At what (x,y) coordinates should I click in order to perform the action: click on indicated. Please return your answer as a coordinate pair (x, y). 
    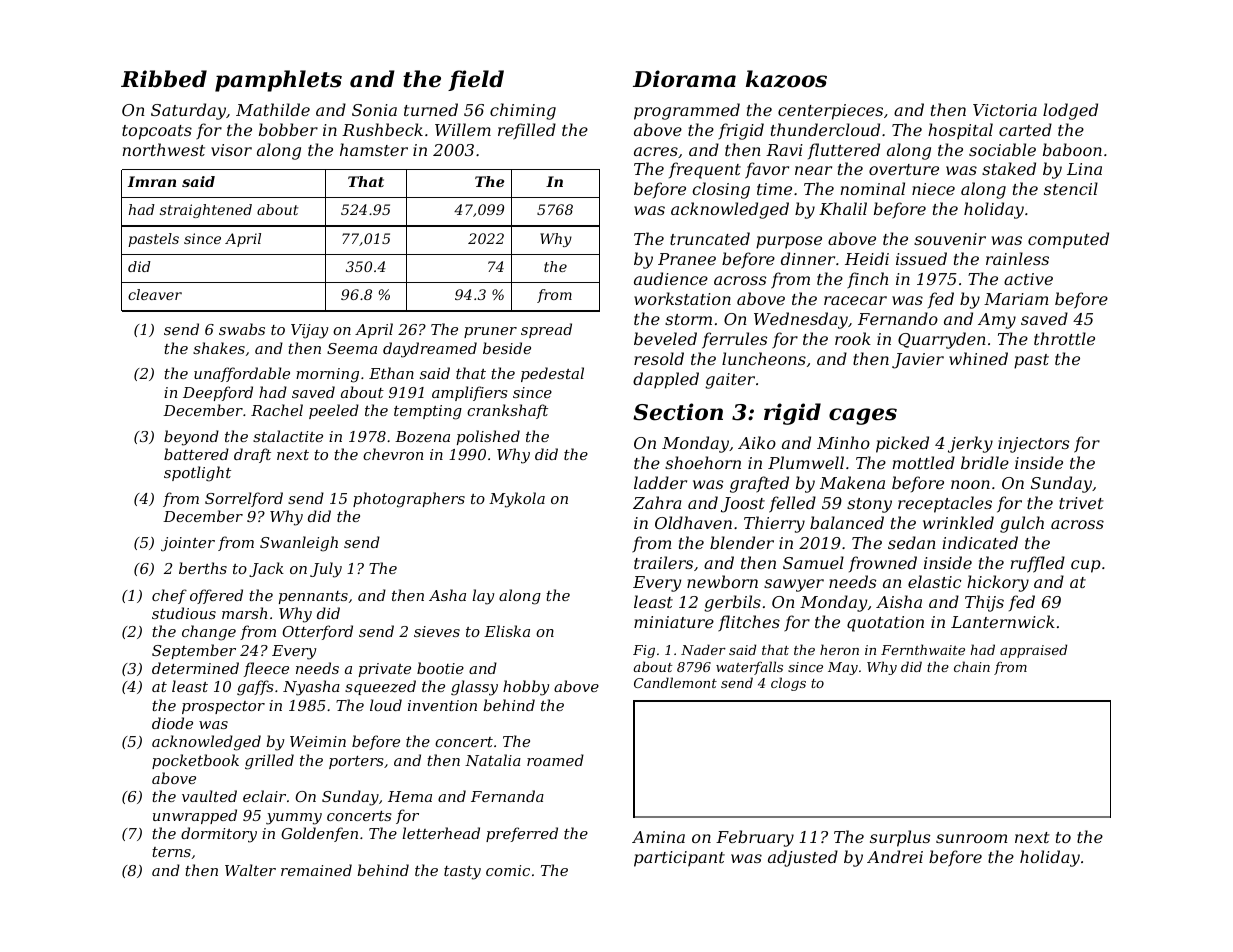
    Looking at the image, I should click on (980, 542).
